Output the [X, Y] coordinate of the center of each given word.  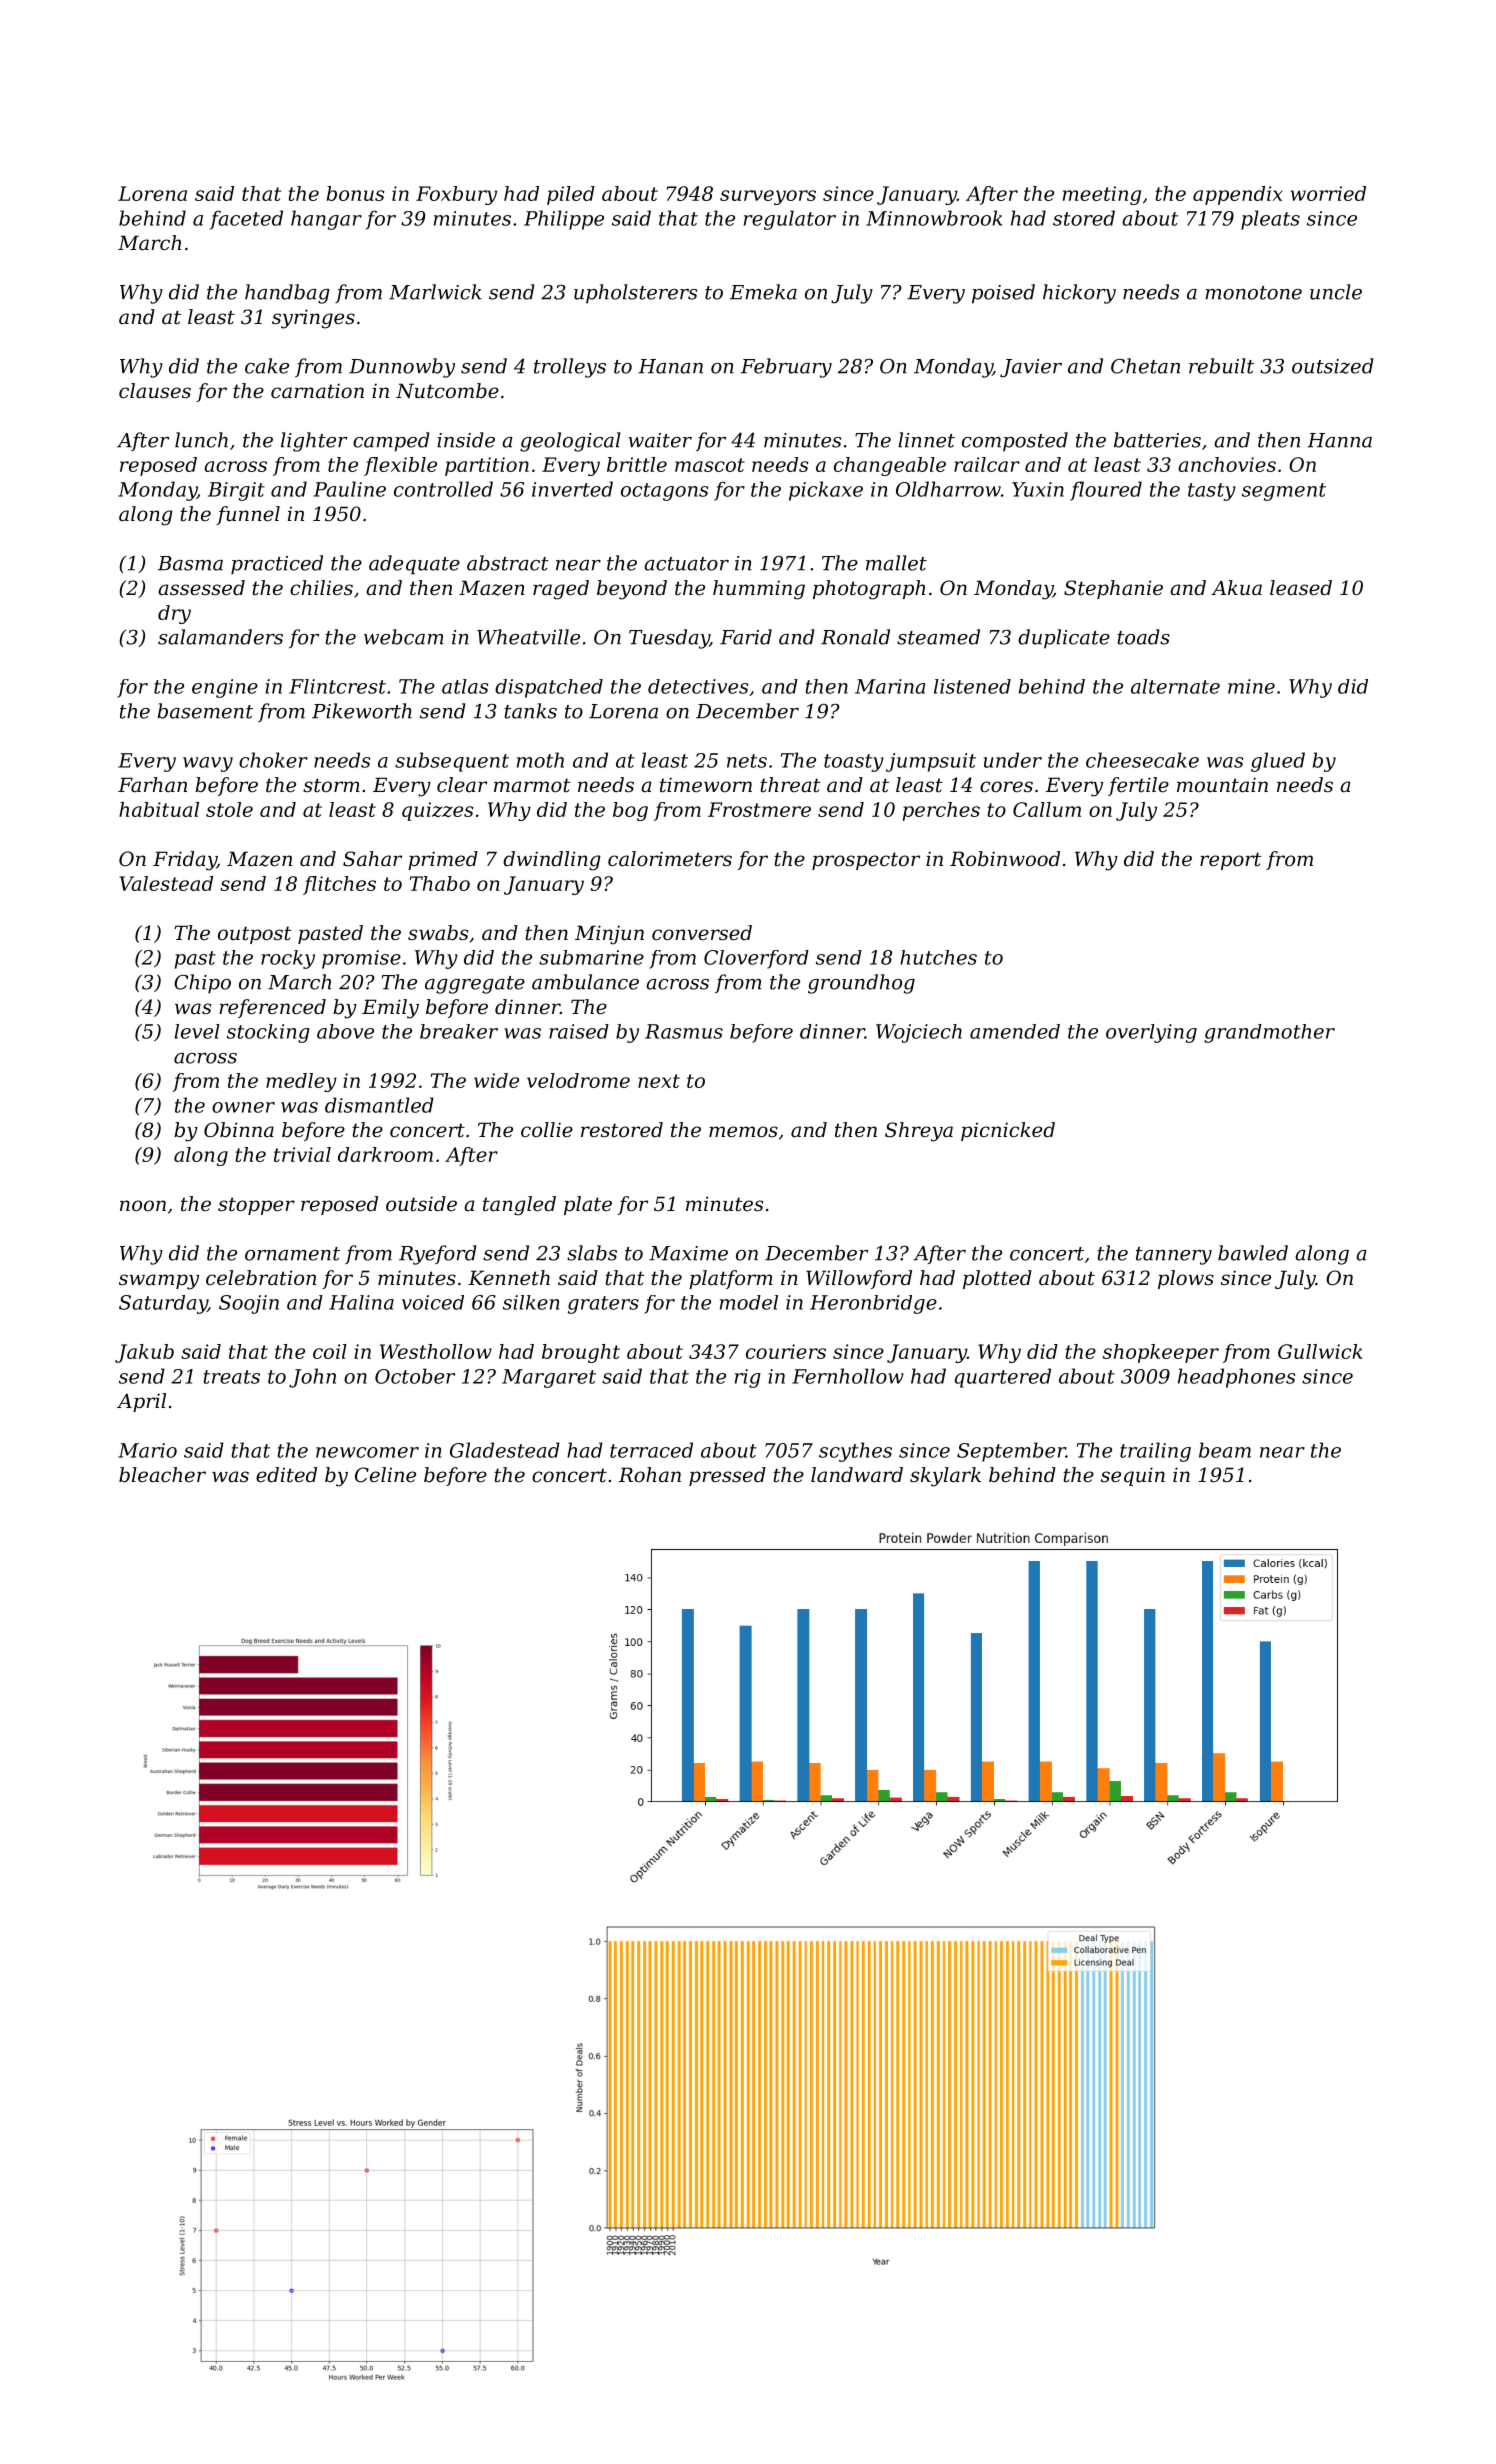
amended [1015, 1031]
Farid [746, 637]
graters [603, 1305]
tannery [1174, 1256]
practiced [277, 565]
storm [331, 785]
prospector [866, 861]
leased [1301, 588]
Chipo [202, 984]
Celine [385, 1475]
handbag [287, 294]
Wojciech [919, 1033]
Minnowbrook [934, 218]
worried [1328, 193]
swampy [159, 1282]
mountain [1222, 785]
